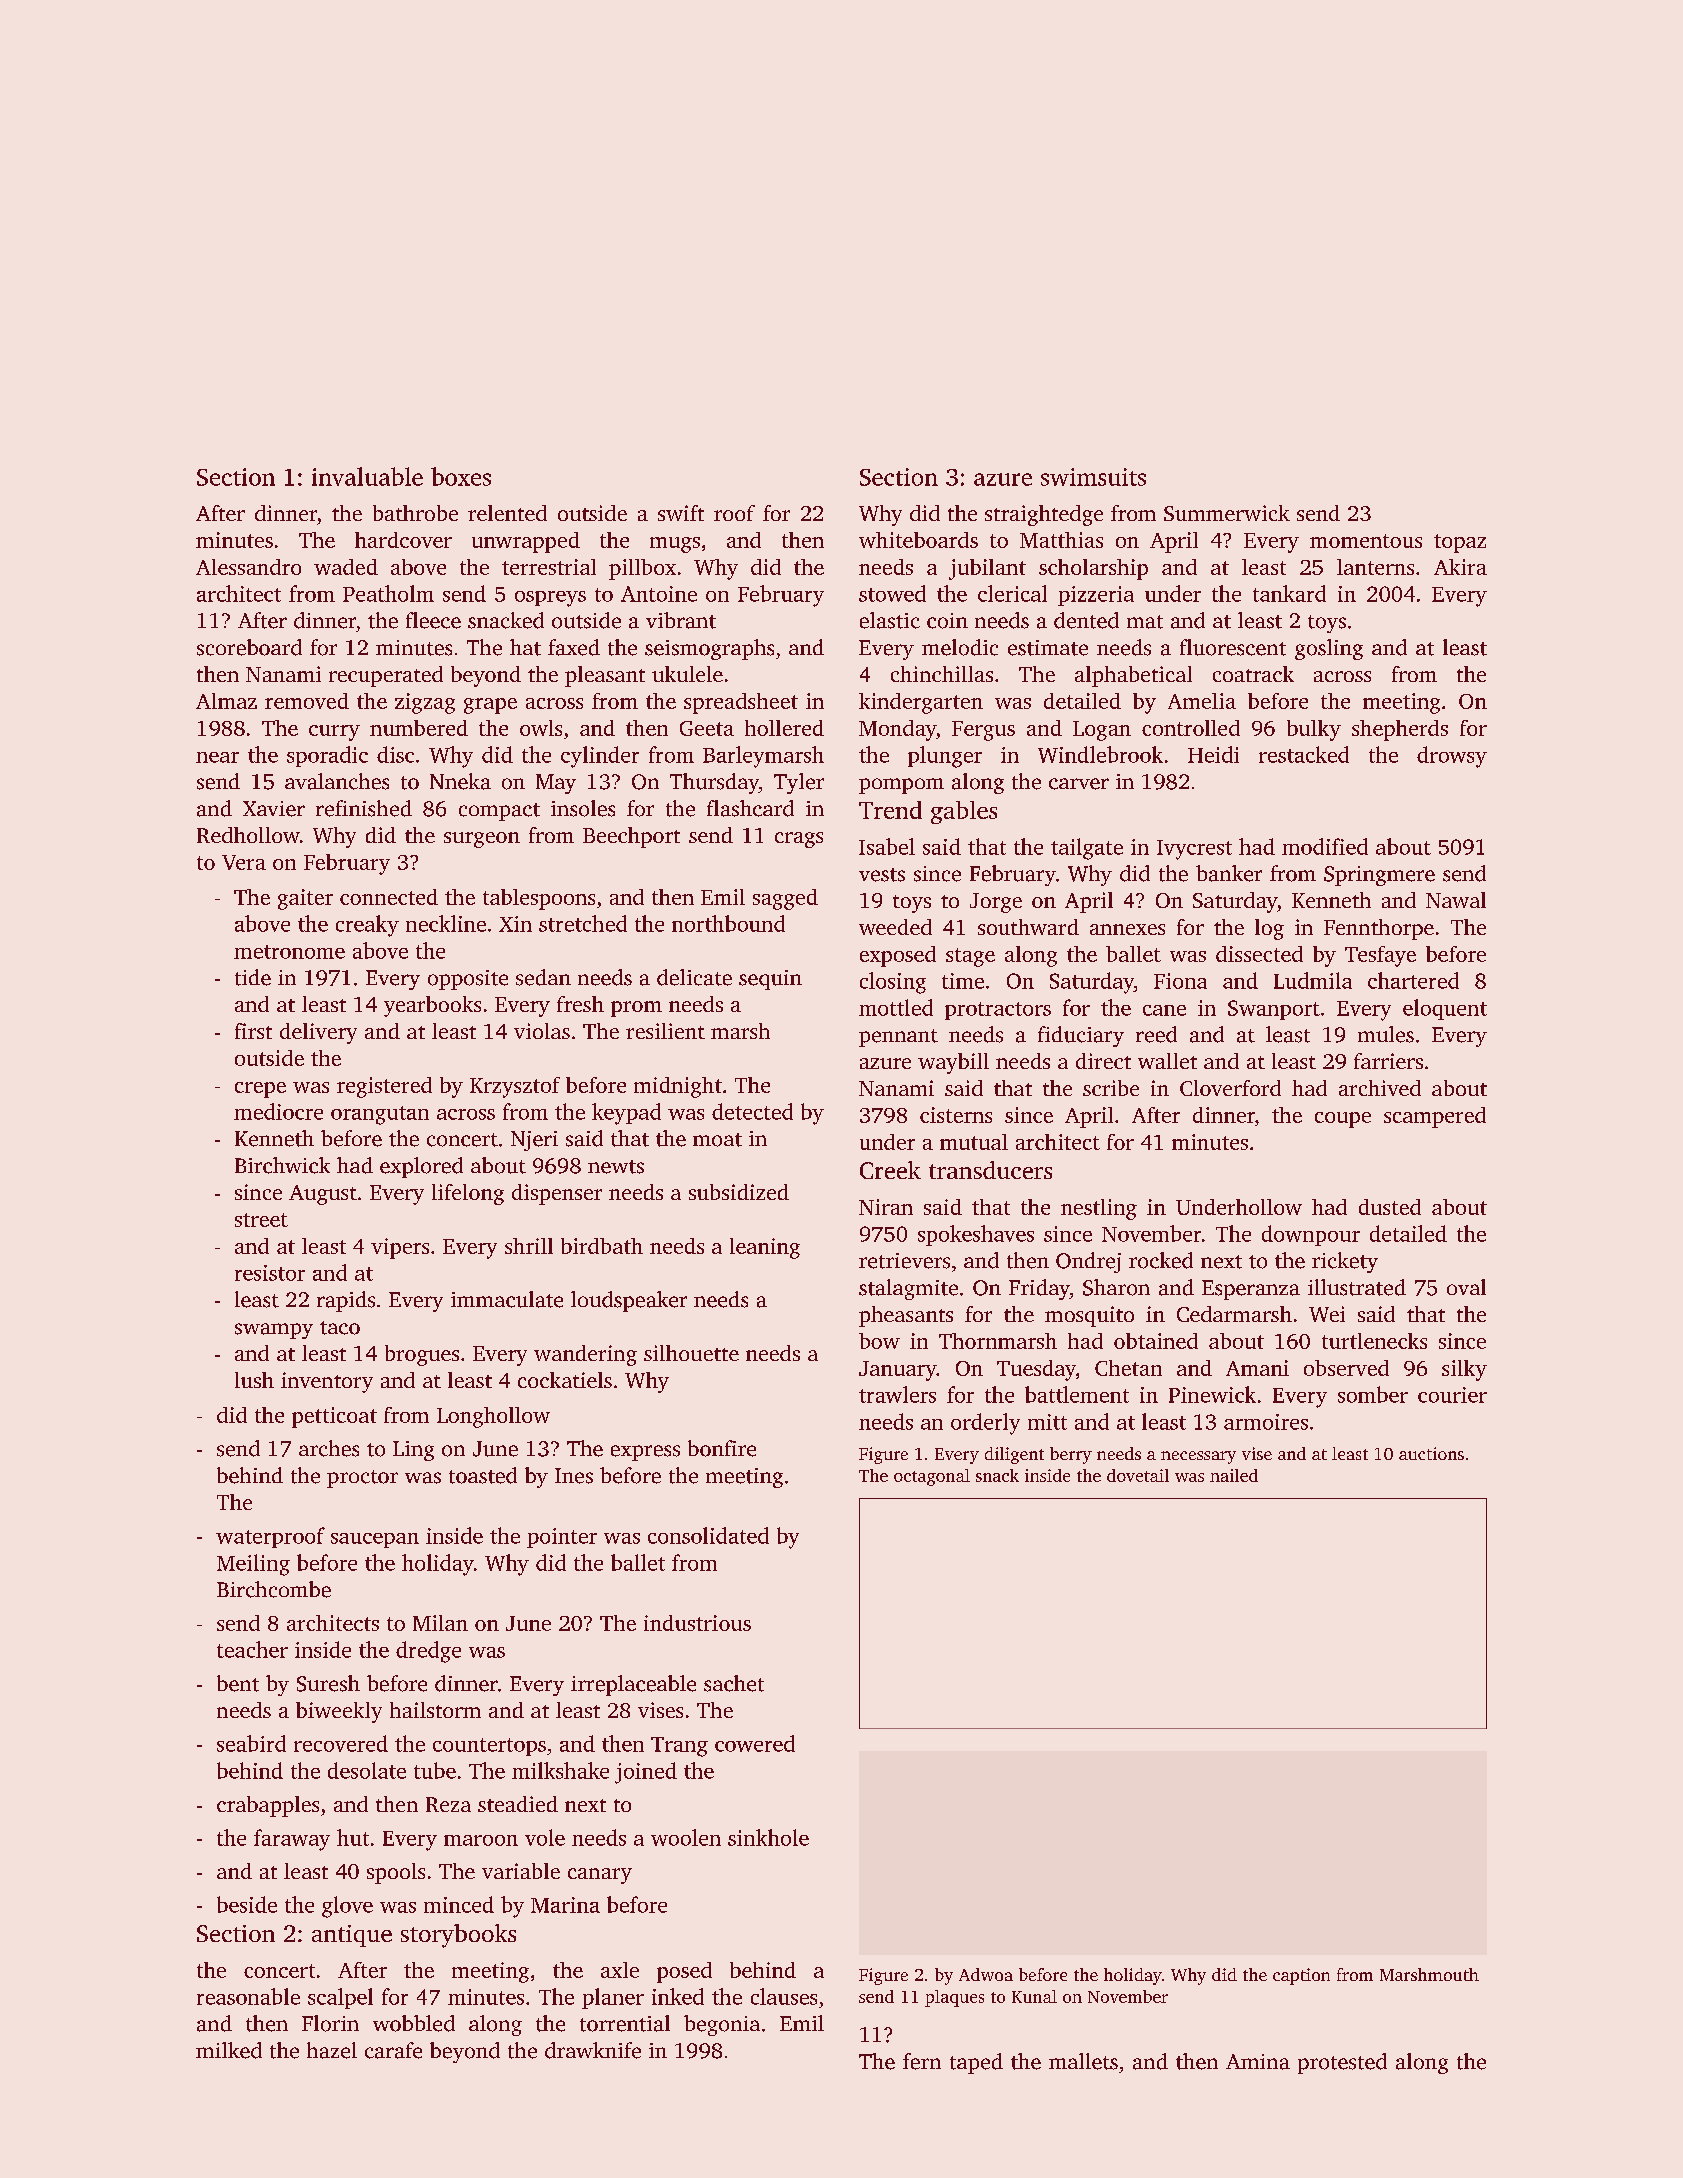 The height and width of the screenshot is (2178, 1683). What do you see at coordinates (1431, 1453) in the screenshot?
I see `auctions` at bounding box center [1431, 1453].
